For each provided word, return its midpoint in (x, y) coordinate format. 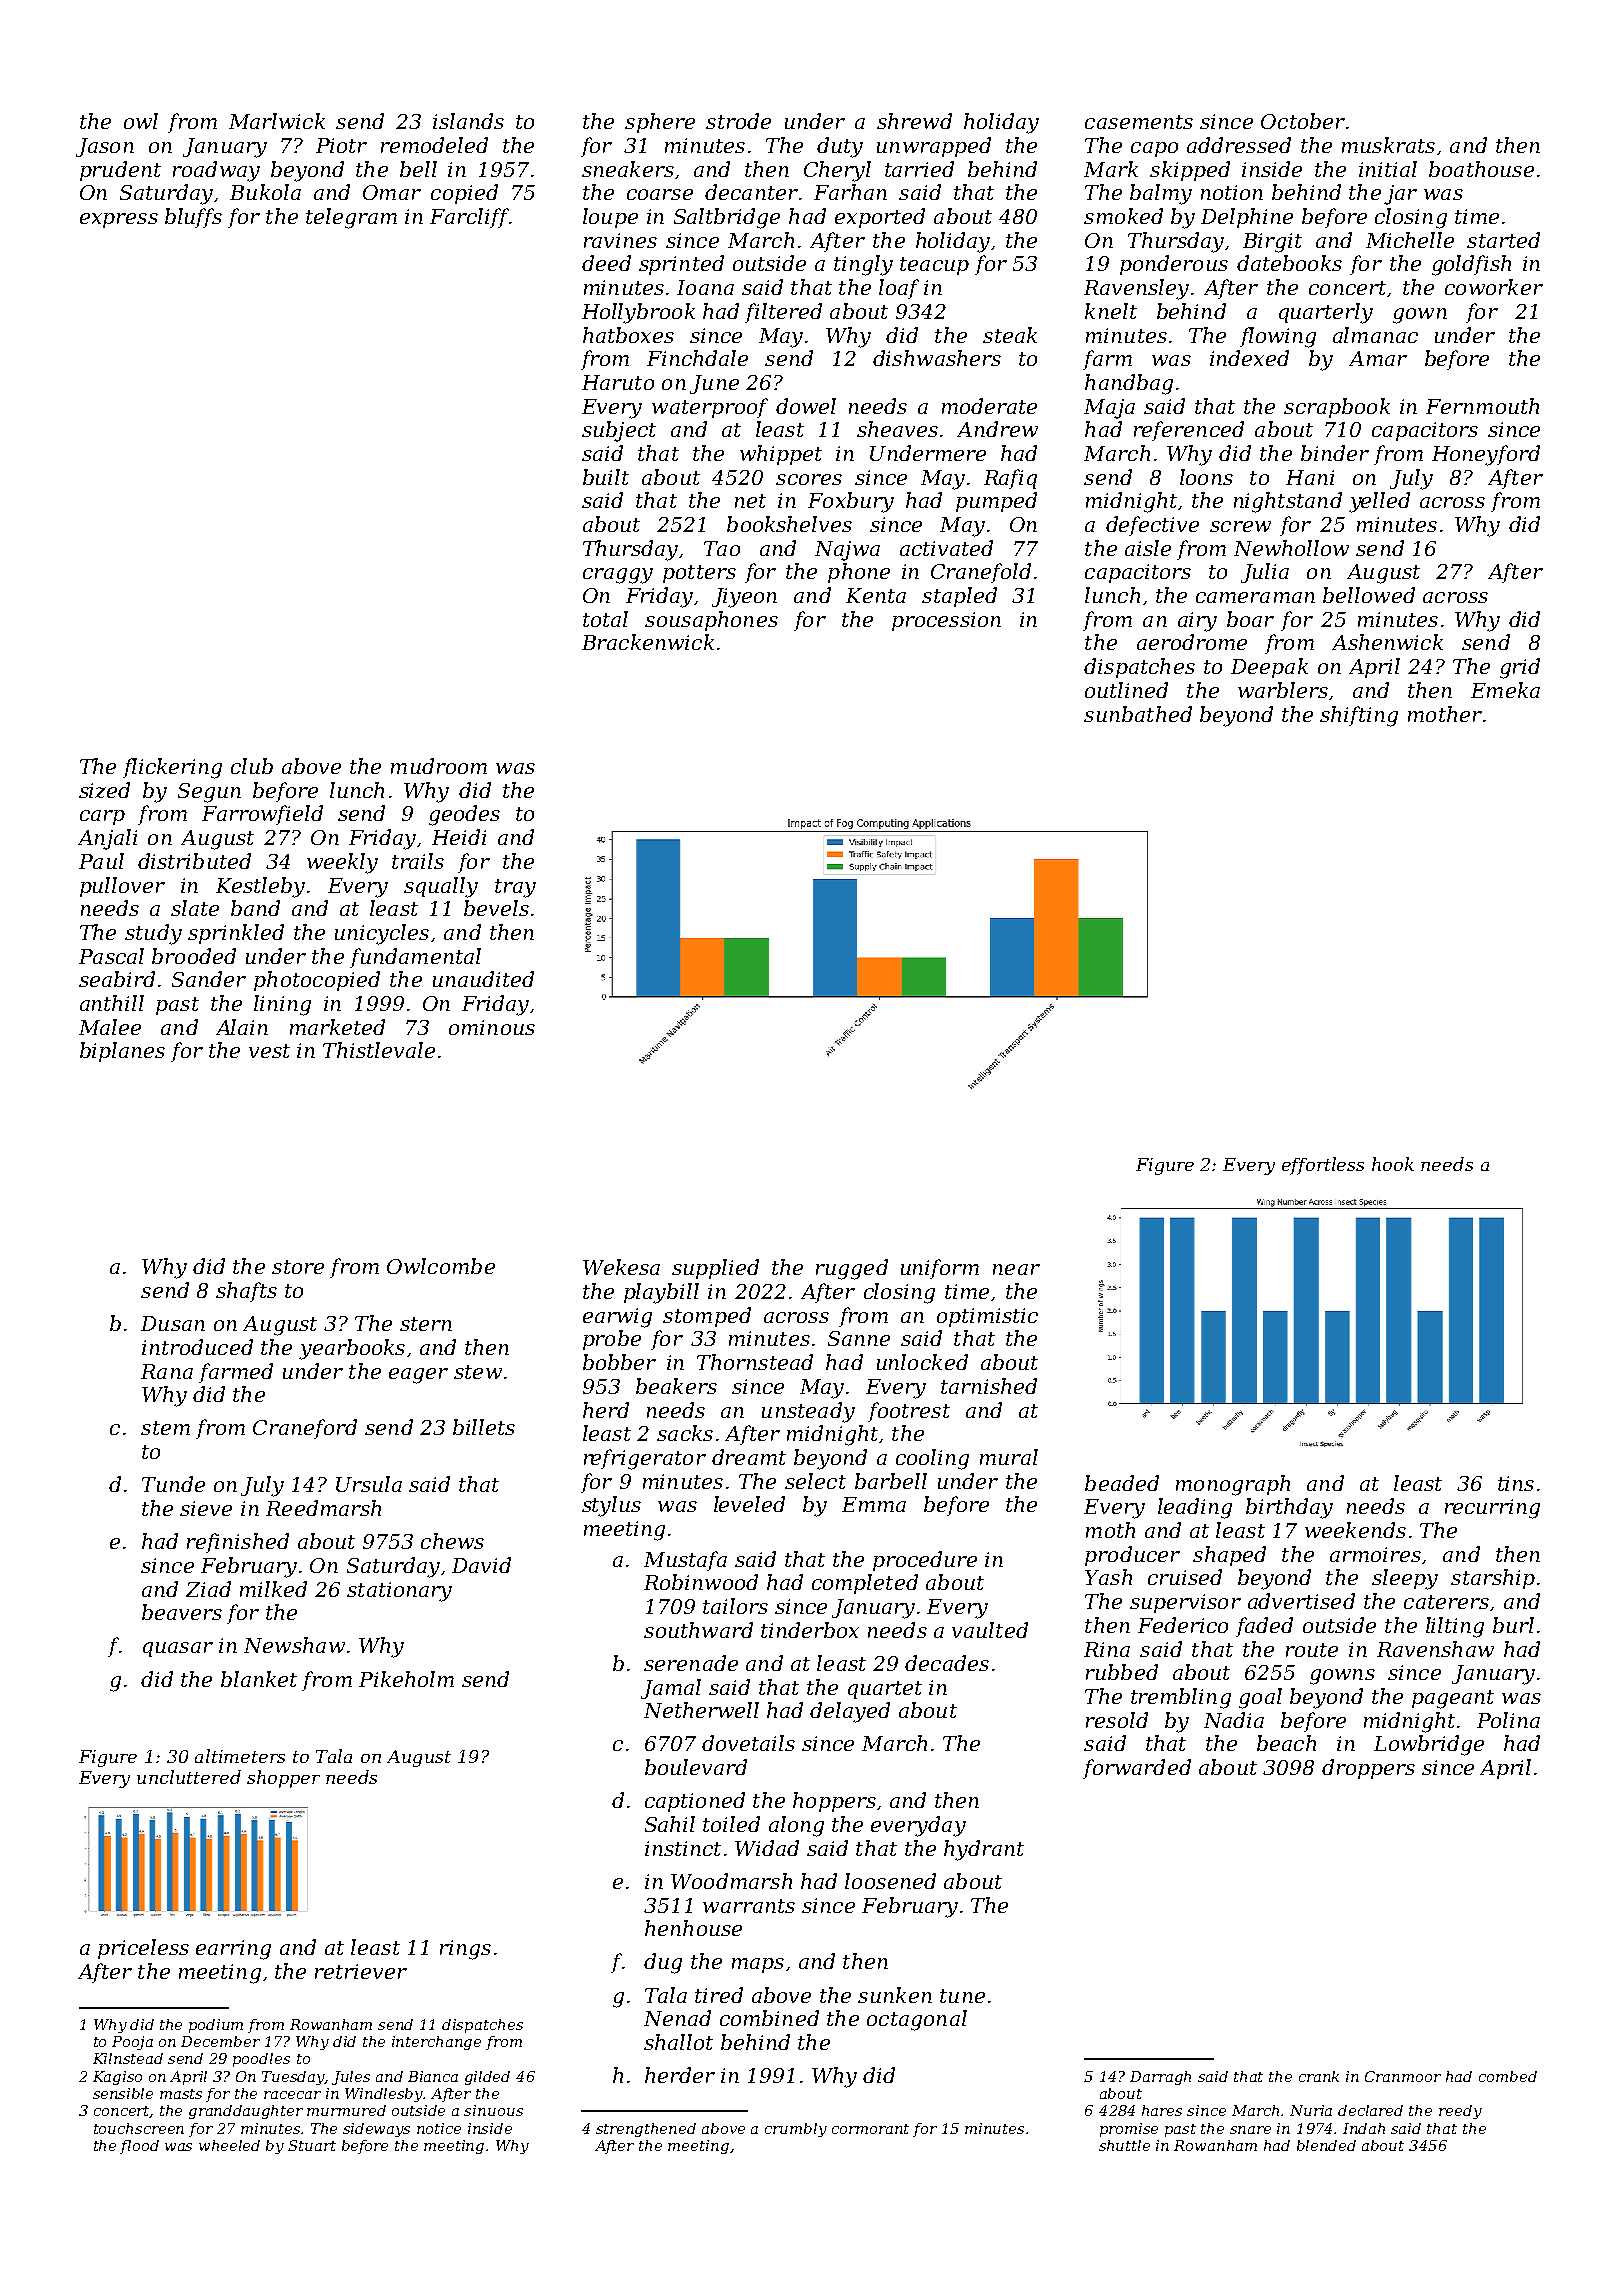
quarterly (1326, 313)
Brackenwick (648, 642)
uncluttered (189, 1777)
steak (1010, 335)
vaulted (990, 1630)
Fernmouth (1482, 406)
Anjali (107, 839)
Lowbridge (1429, 1745)
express (119, 220)
